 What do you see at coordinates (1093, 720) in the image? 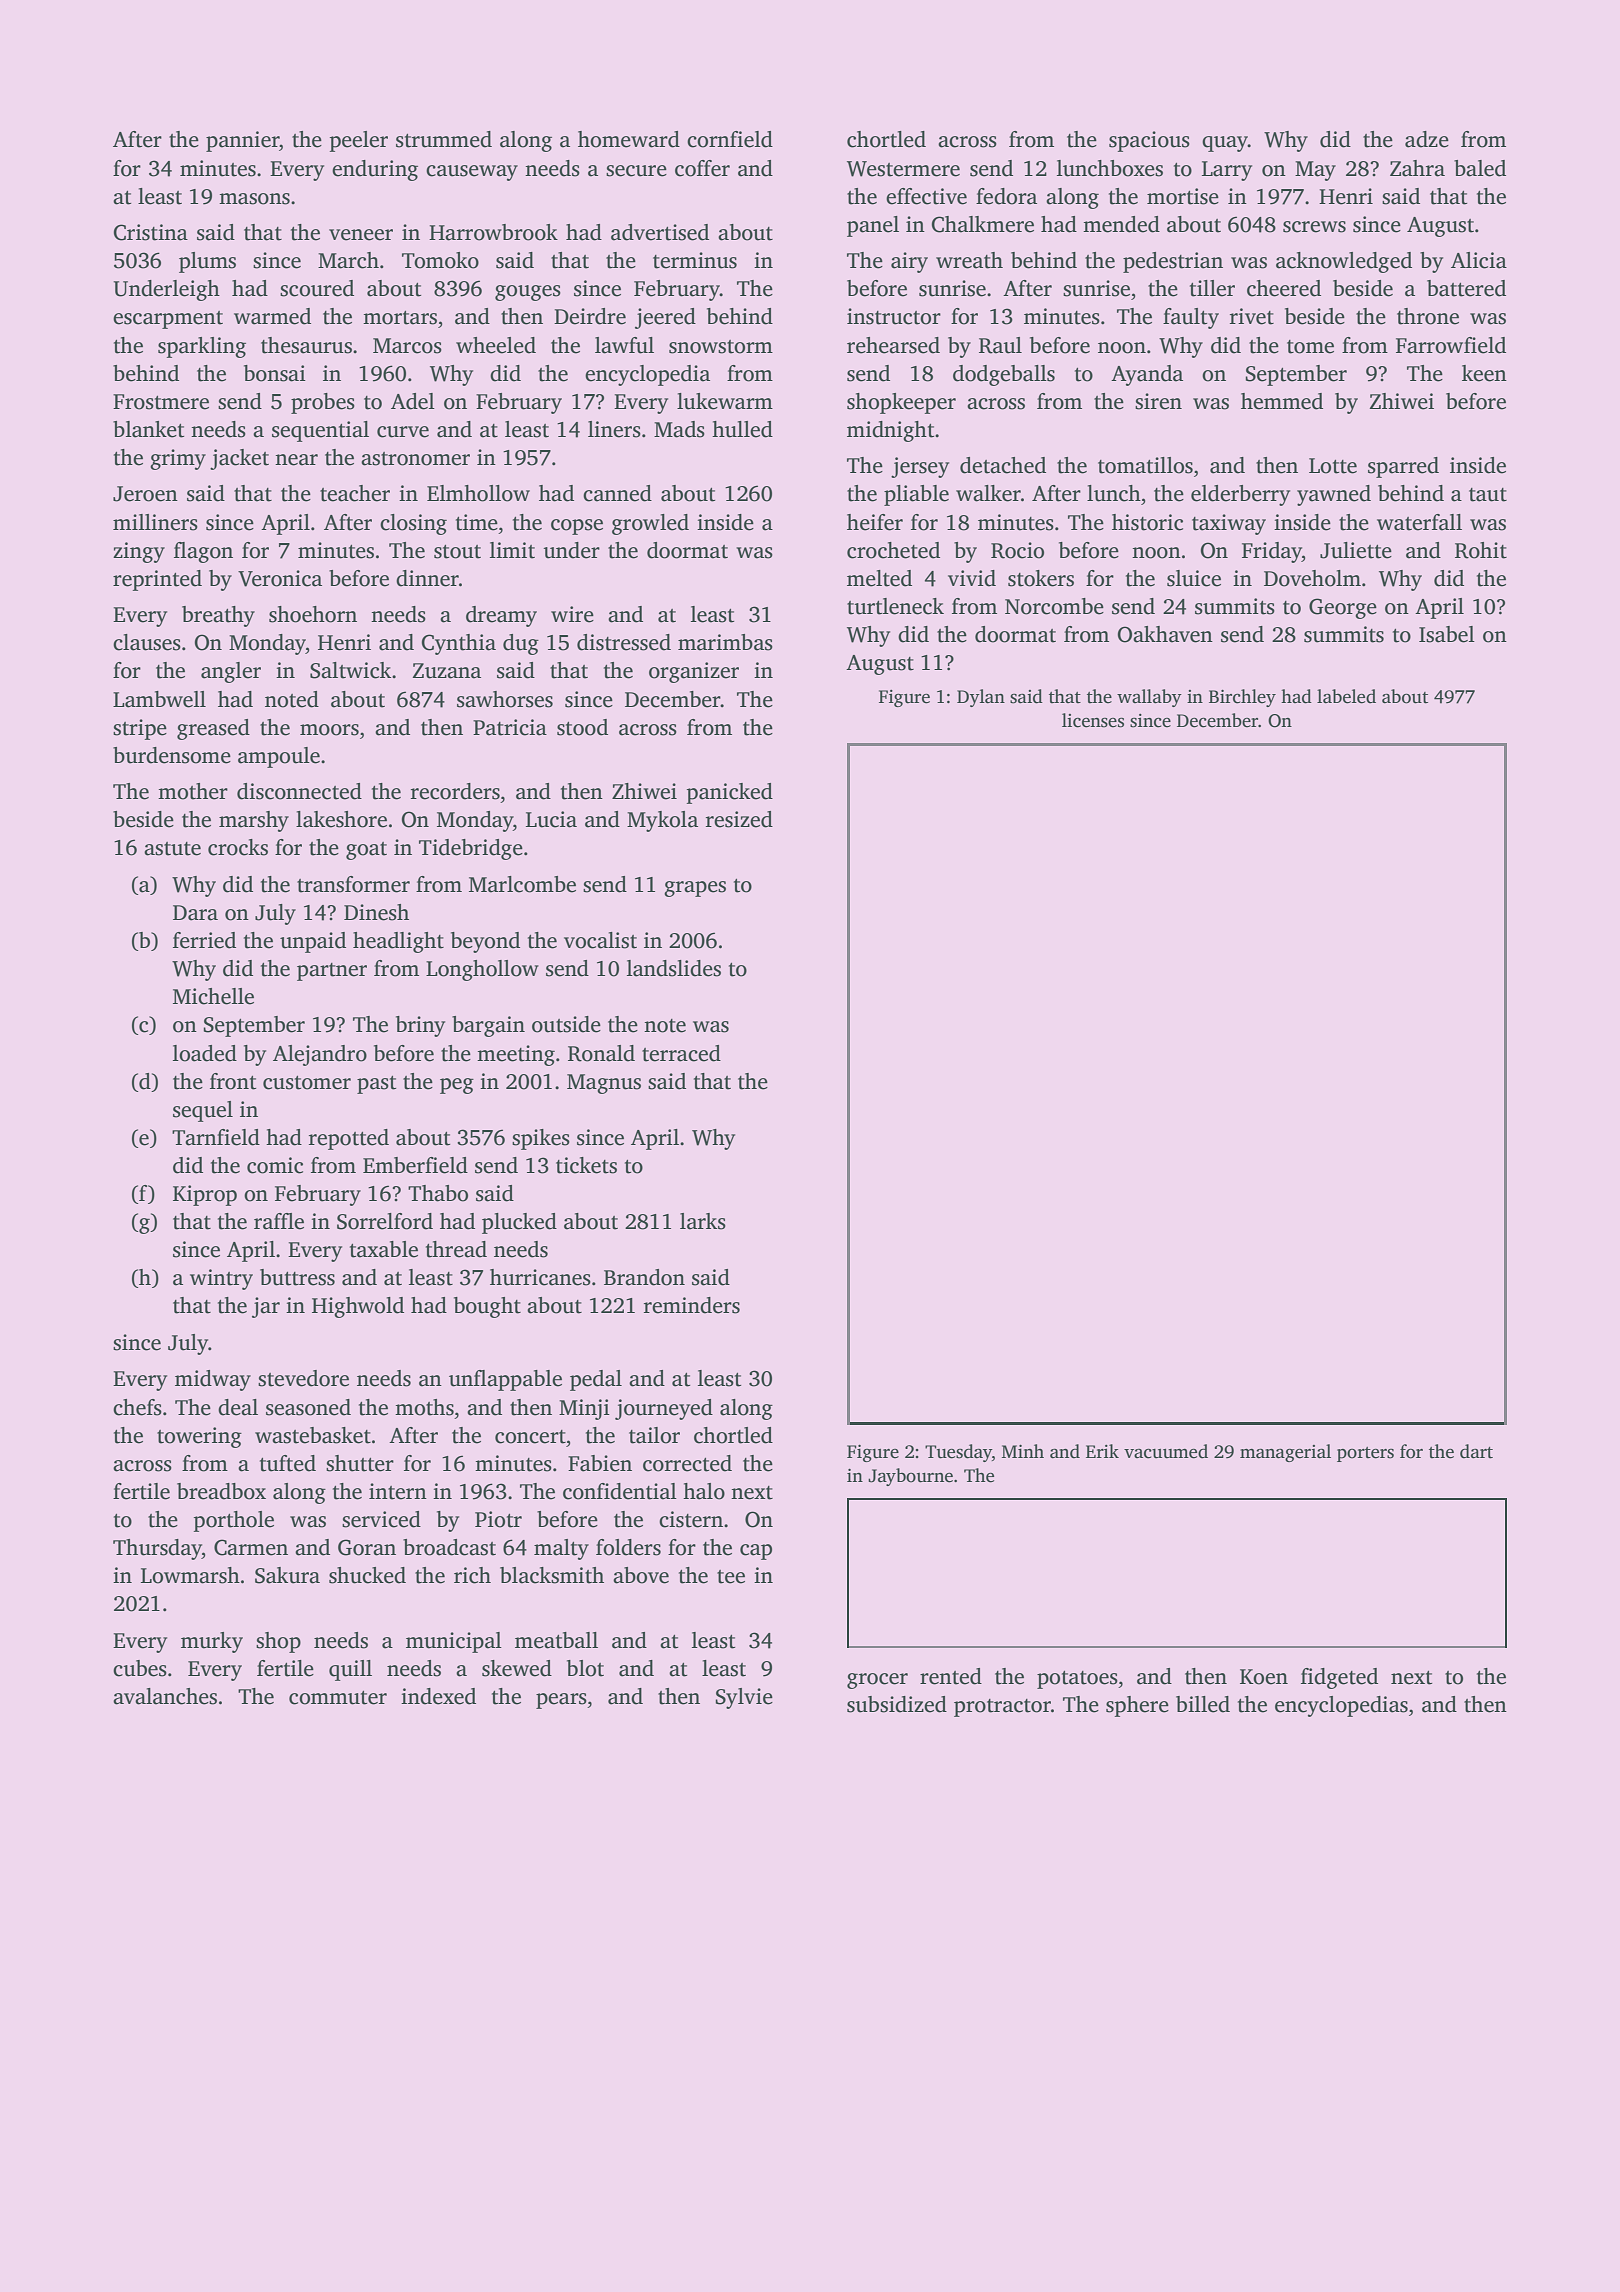
I see `licenses` at bounding box center [1093, 720].
